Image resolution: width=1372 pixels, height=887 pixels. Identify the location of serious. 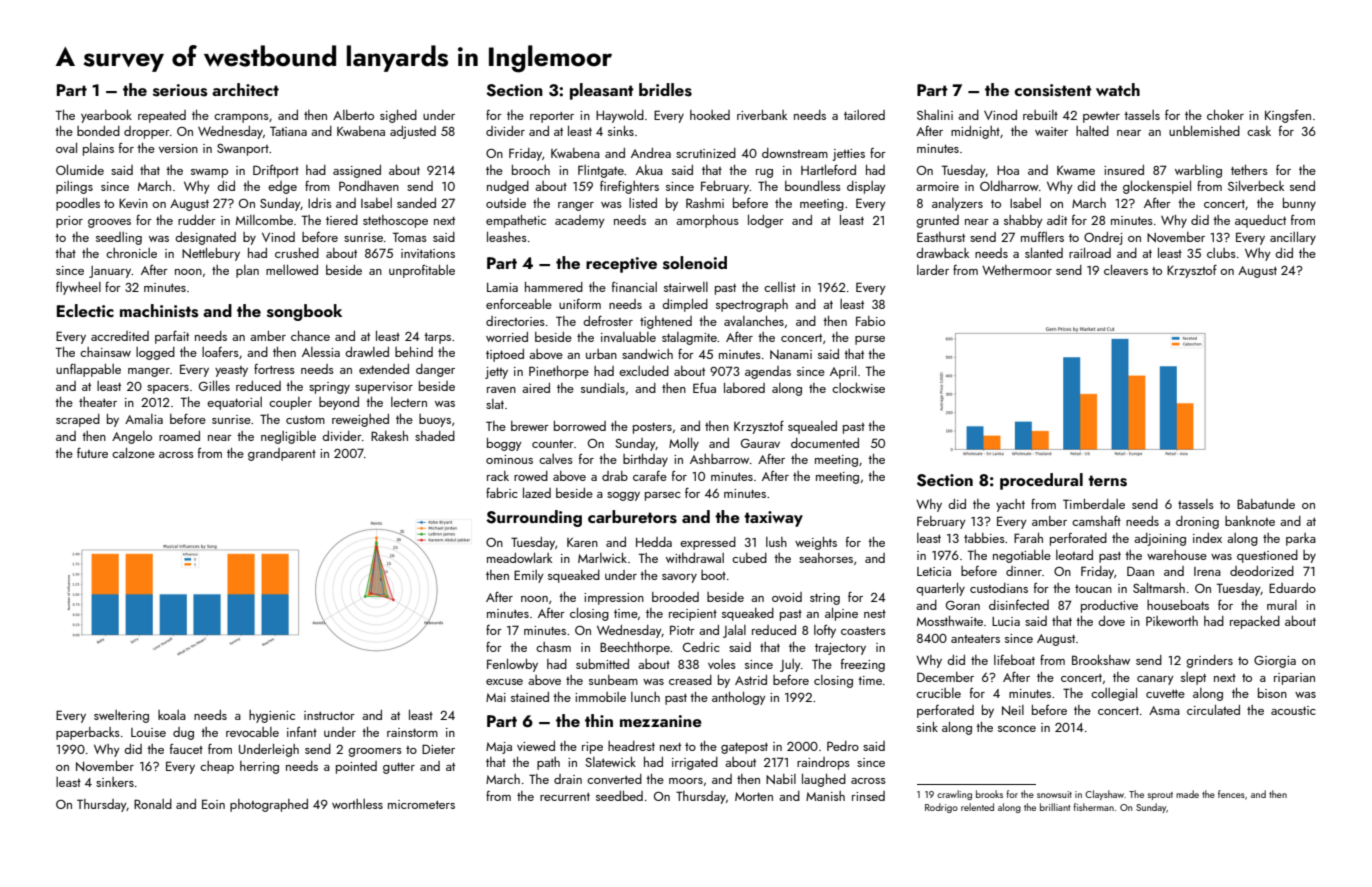
(180, 90).
